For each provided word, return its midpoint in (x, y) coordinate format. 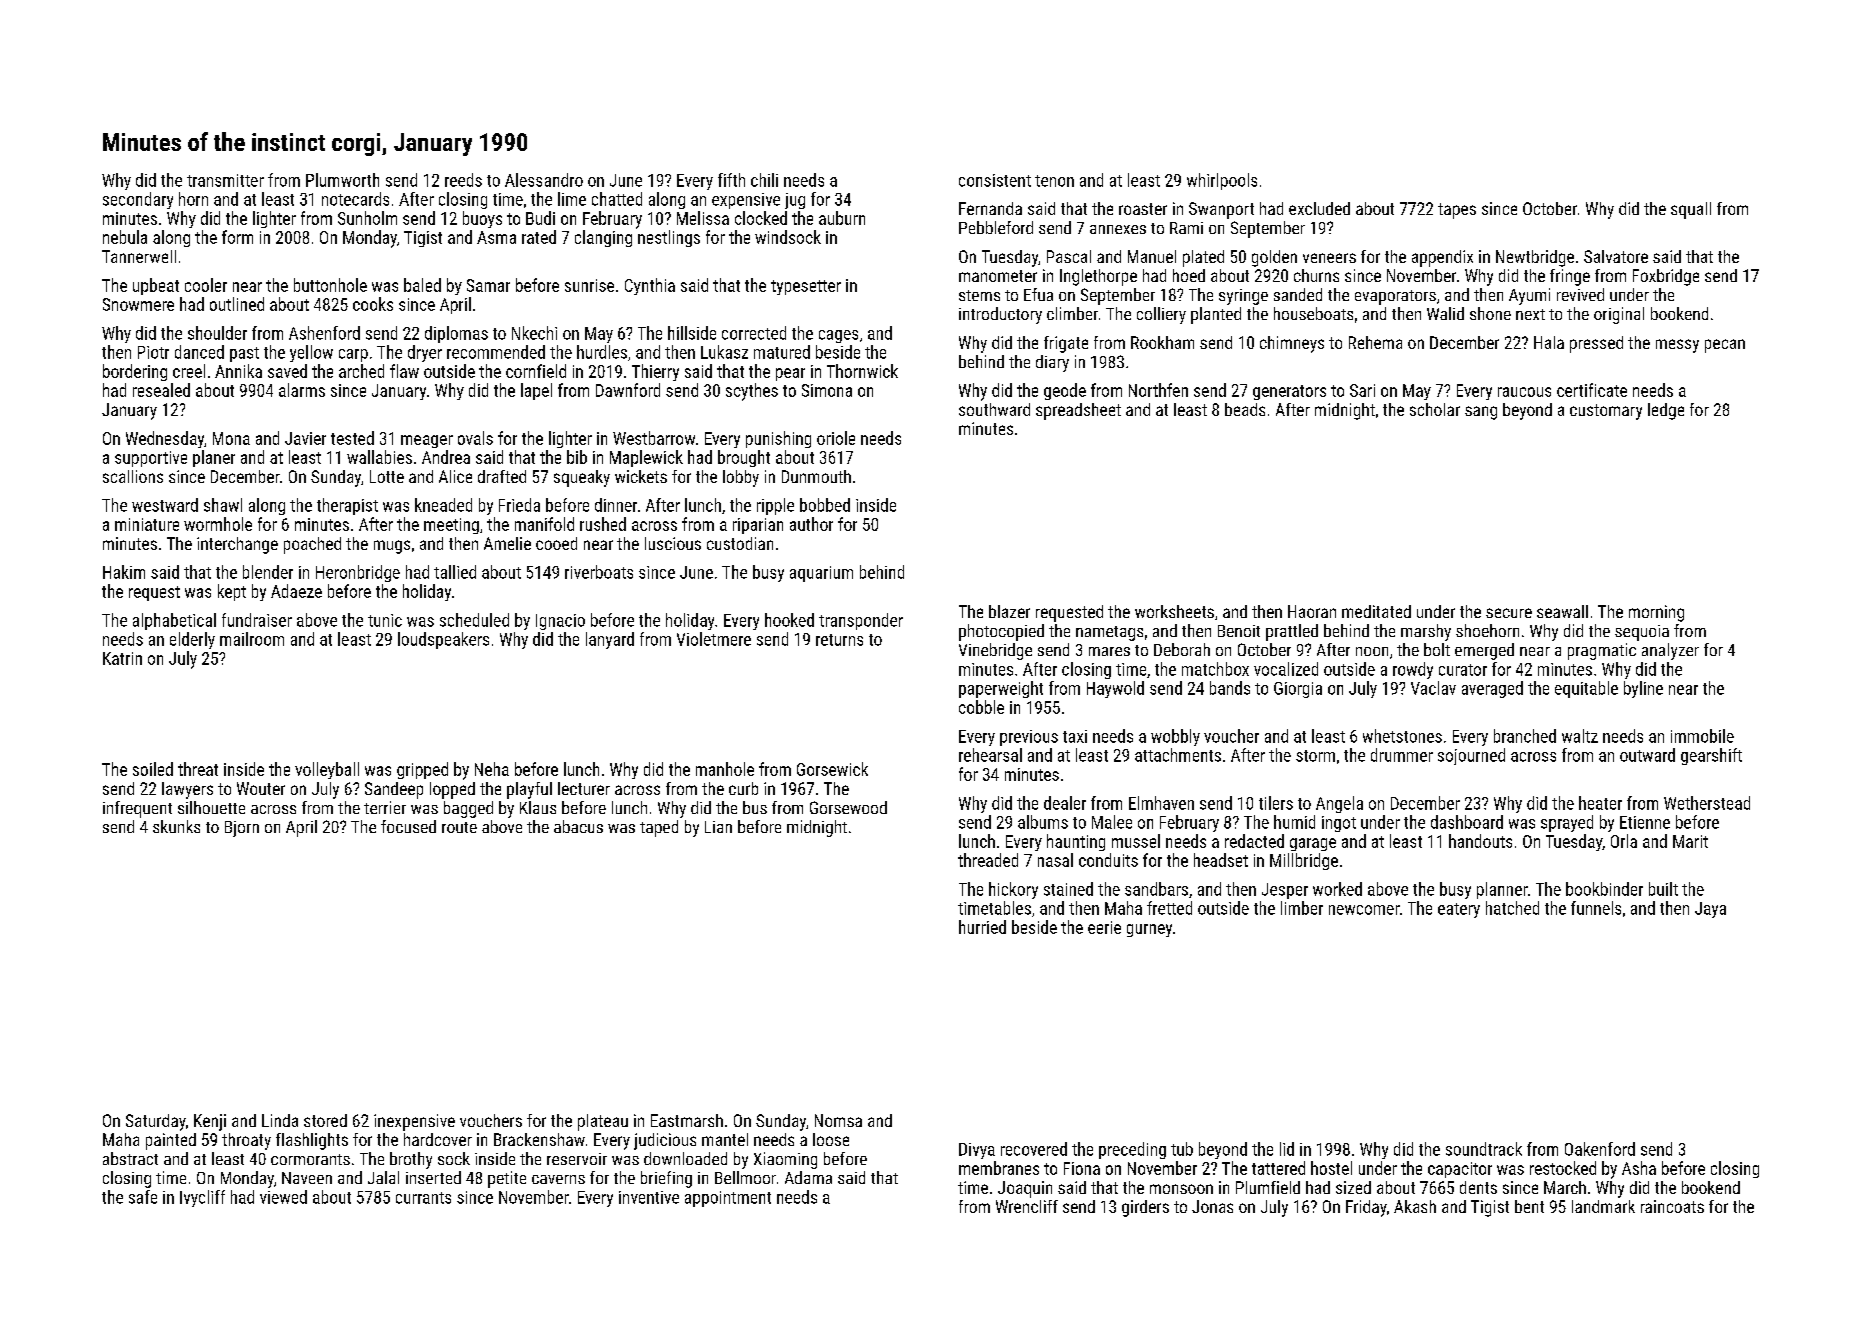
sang (1481, 413)
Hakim (124, 572)
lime (572, 199)
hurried (982, 927)
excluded (1319, 208)
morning (1656, 613)
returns (839, 640)
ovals (475, 438)
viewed (283, 1197)
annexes (1118, 229)
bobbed (825, 505)
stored (325, 1120)
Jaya (1710, 910)
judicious (665, 1141)
